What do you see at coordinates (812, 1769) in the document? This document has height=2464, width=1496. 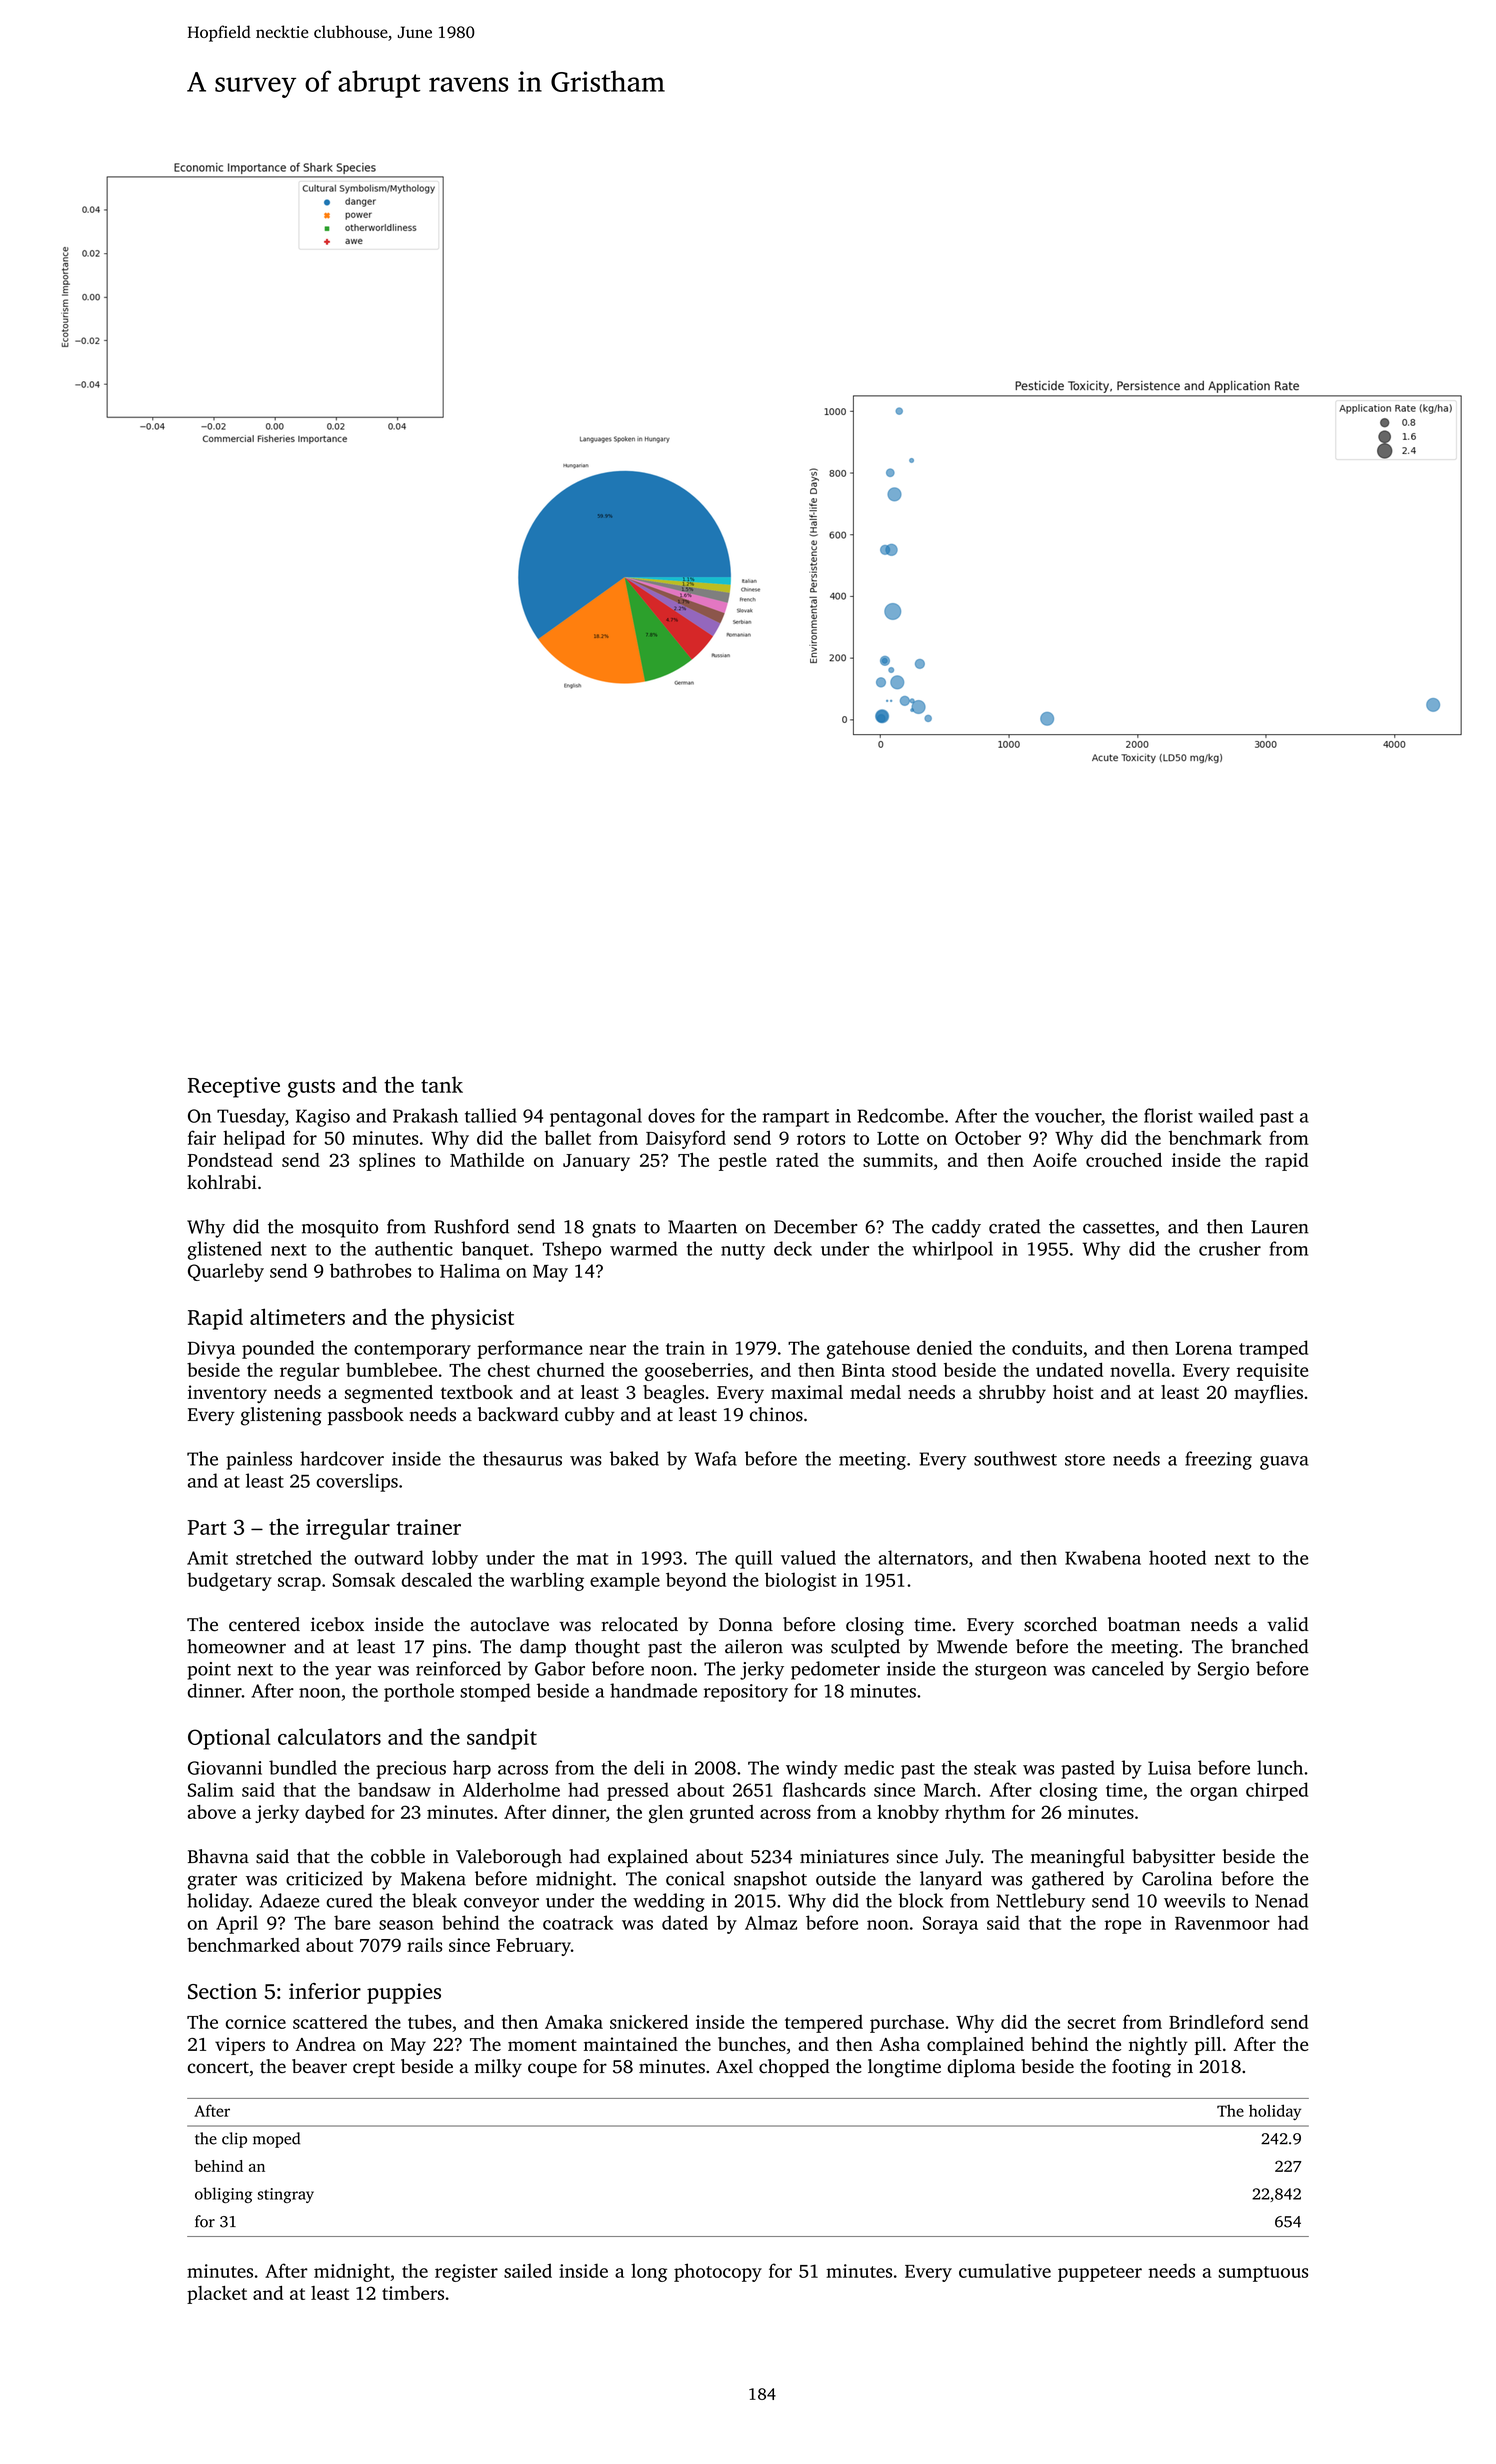 I see `windy` at bounding box center [812, 1769].
